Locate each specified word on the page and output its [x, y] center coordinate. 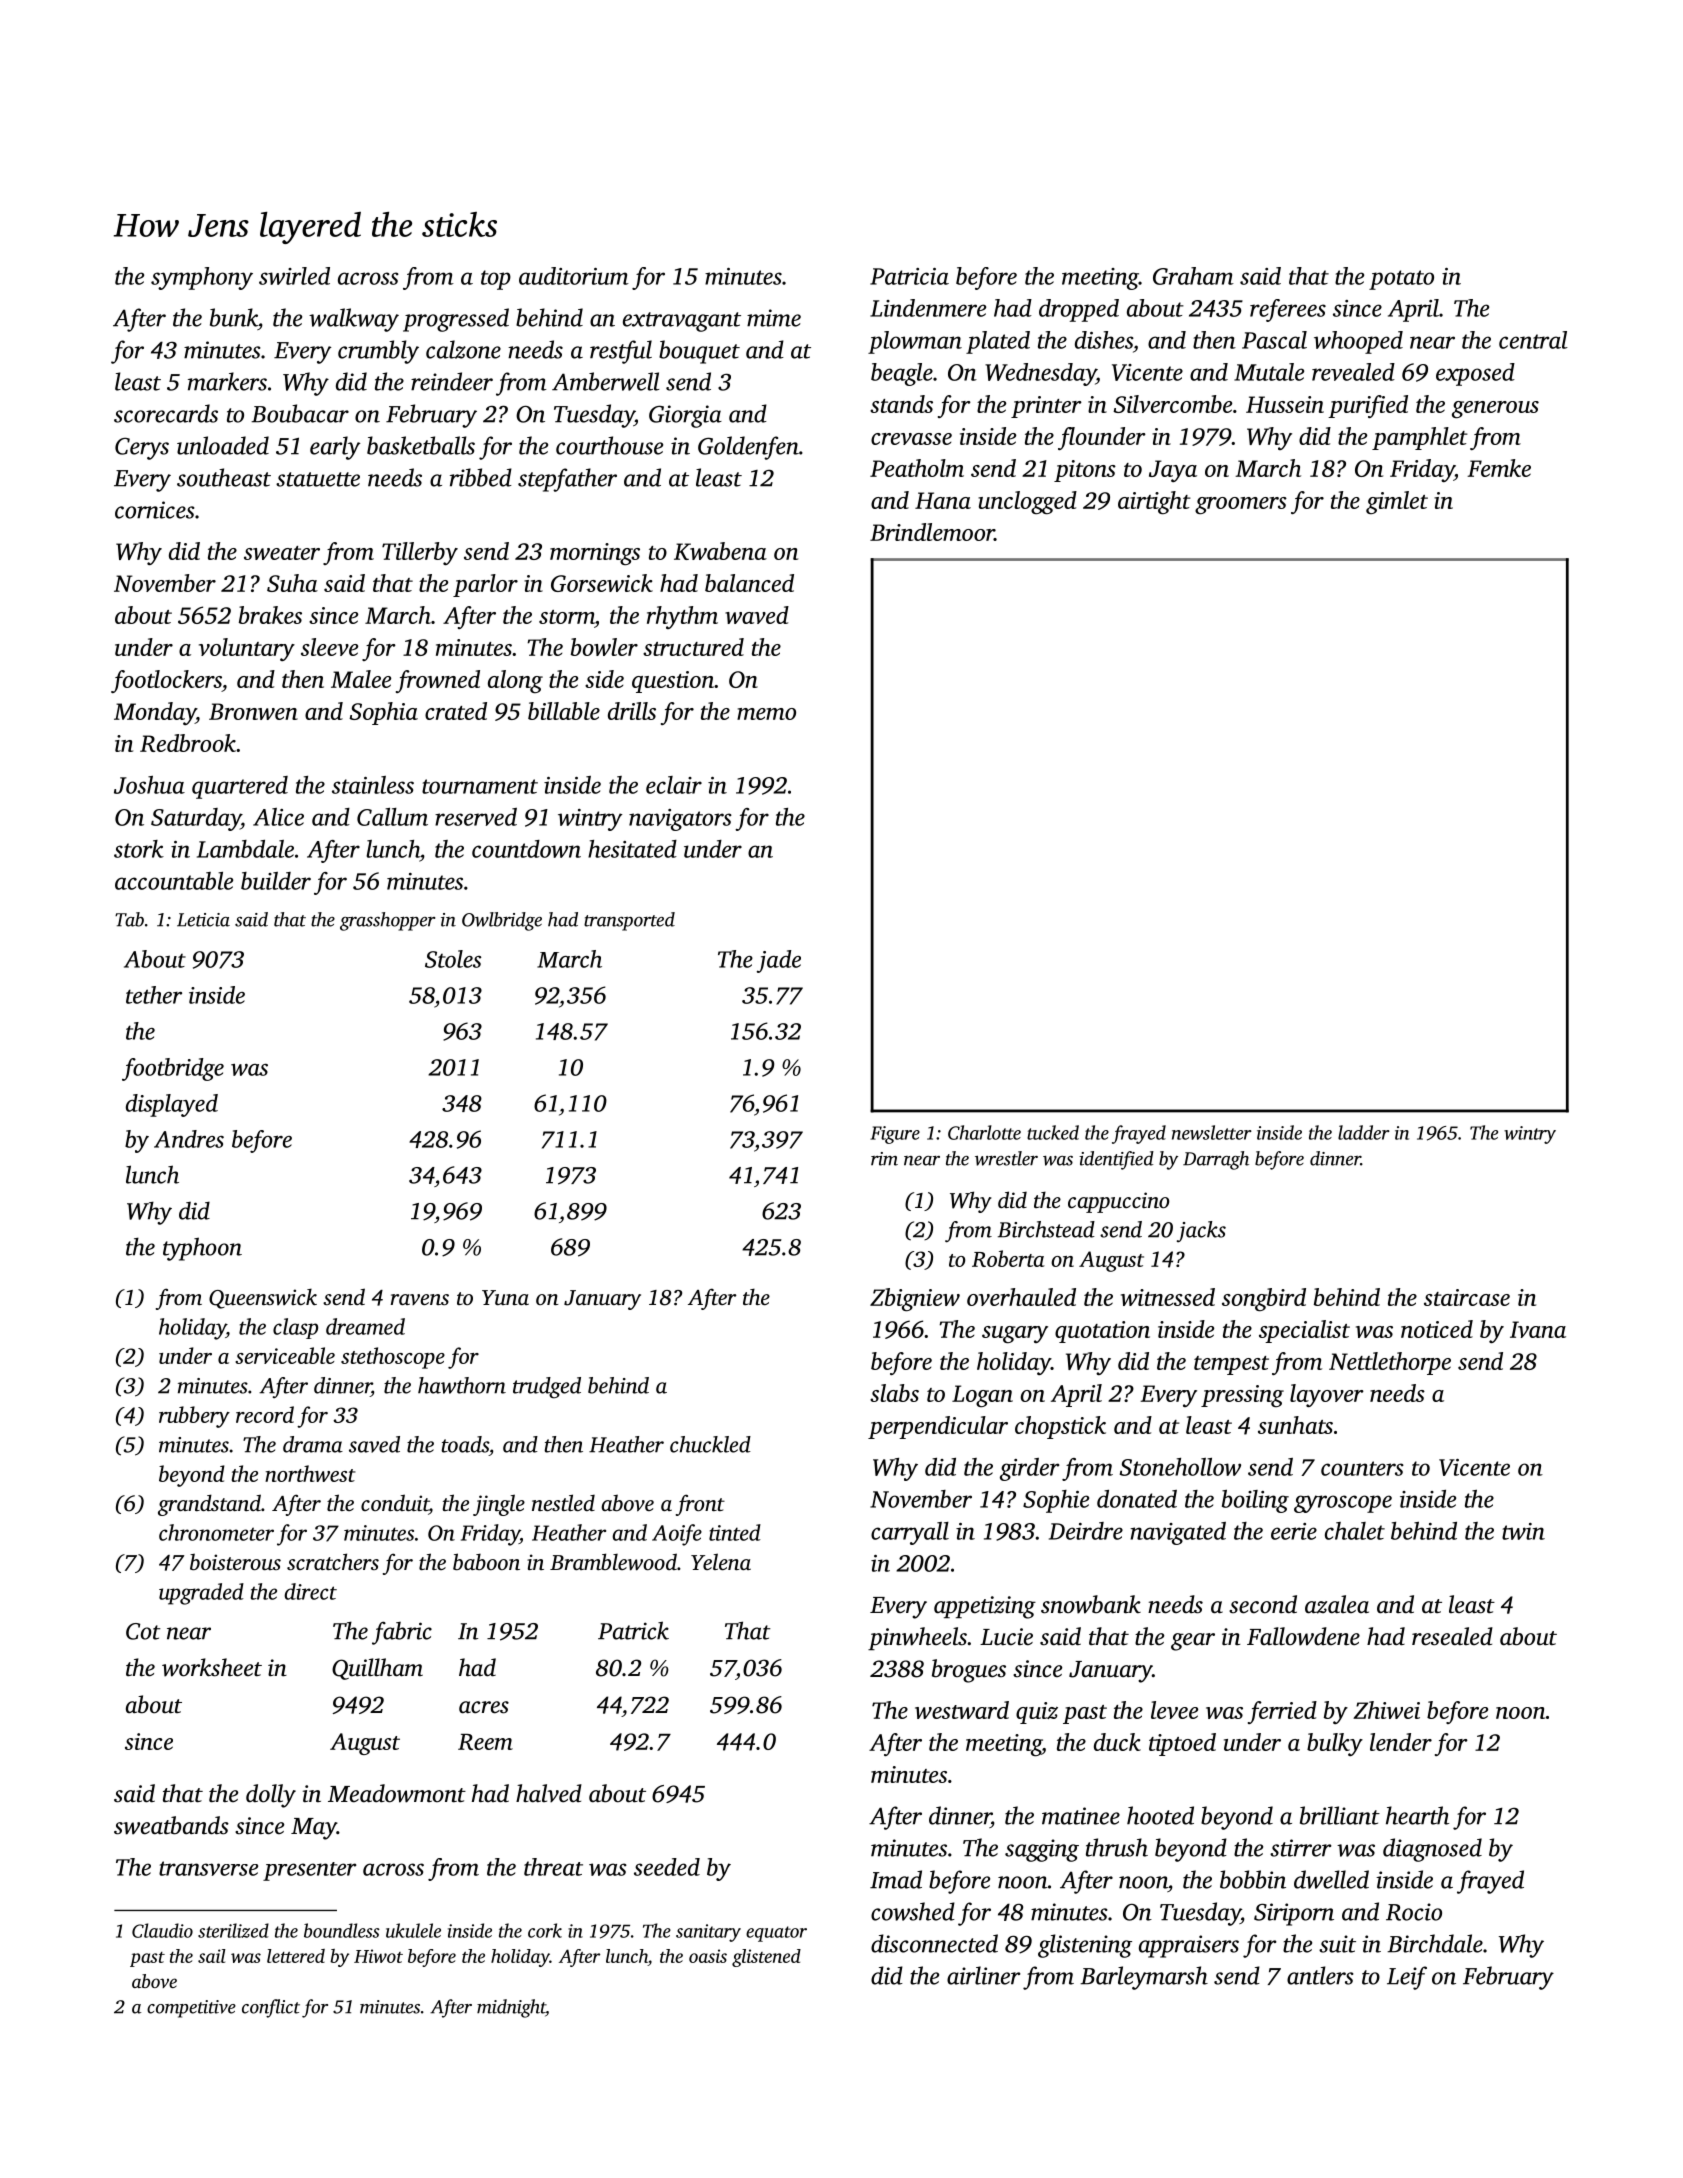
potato [1401, 280]
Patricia [909, 276]
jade [779, 961]
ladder [1364, 1132]
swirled [294, 276]
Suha [292, 583]
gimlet [1397, 502]
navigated [1178, 1533]
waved [757, 615]
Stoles [453, 959]
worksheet [212, 1667]
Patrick [633, 1630]
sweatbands [171, 1825]
